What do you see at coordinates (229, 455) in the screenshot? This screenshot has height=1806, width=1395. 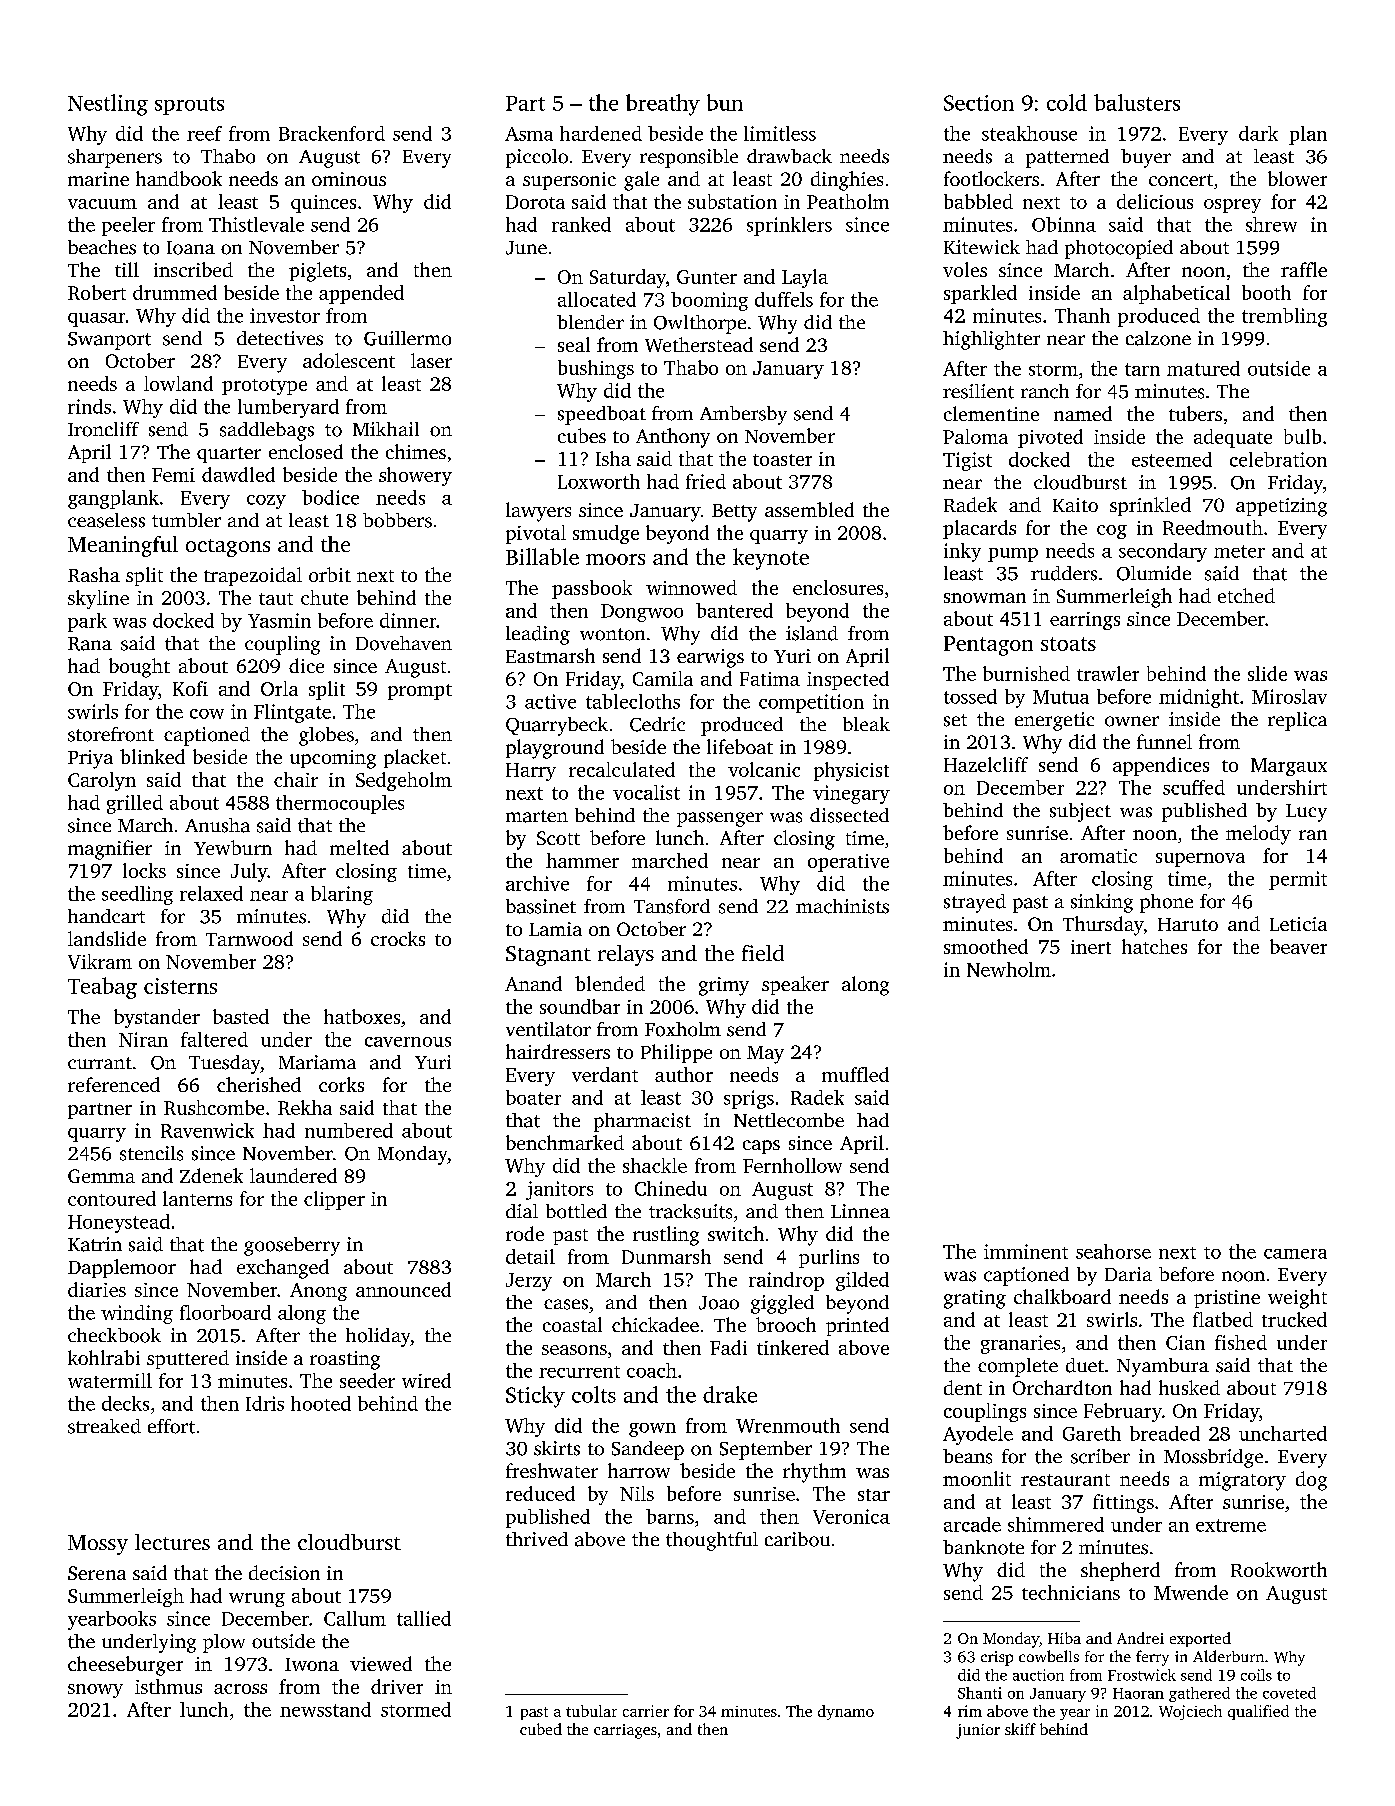 I see `quarter` at bounding box center [229, 455].
